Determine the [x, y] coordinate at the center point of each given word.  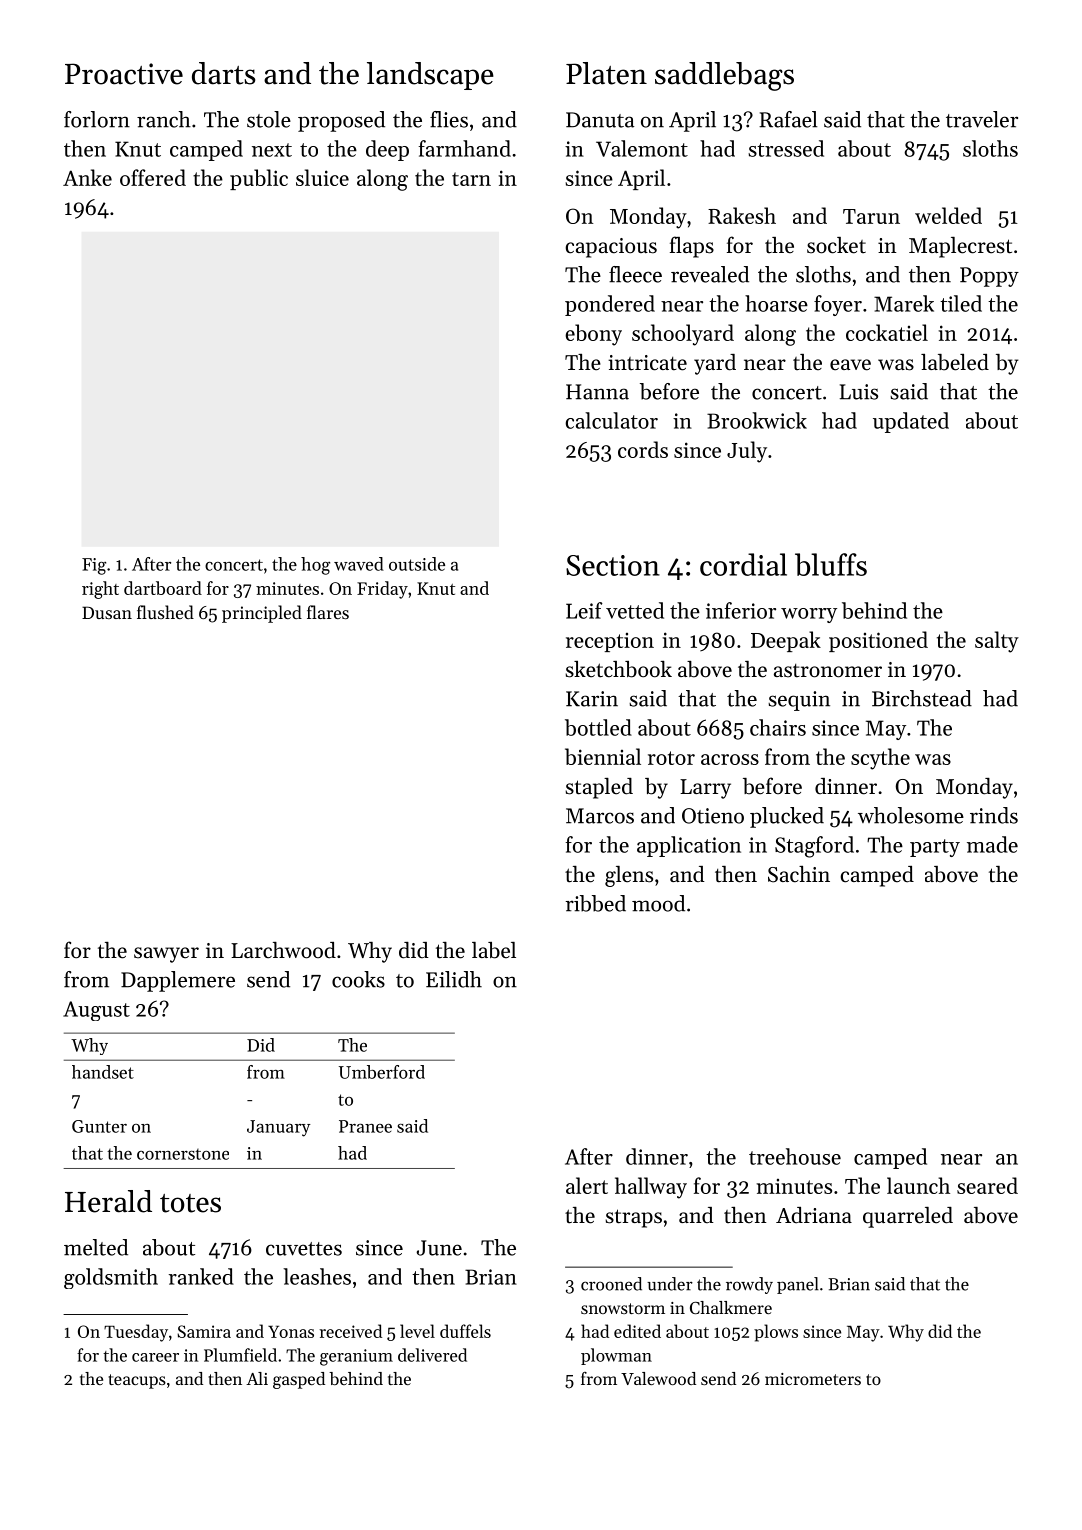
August [96, 1011]
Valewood [658, 1378]
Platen [606, 73]
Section [613, 565]
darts [223, 73]
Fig [94, 566]
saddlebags [724, 76]
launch [918, 1185]
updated [911, 422]
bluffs [831, 564]
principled [262, 614]
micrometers [813, 1379]
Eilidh [454, 979]
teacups [137, 1381]
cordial [743, 564]
